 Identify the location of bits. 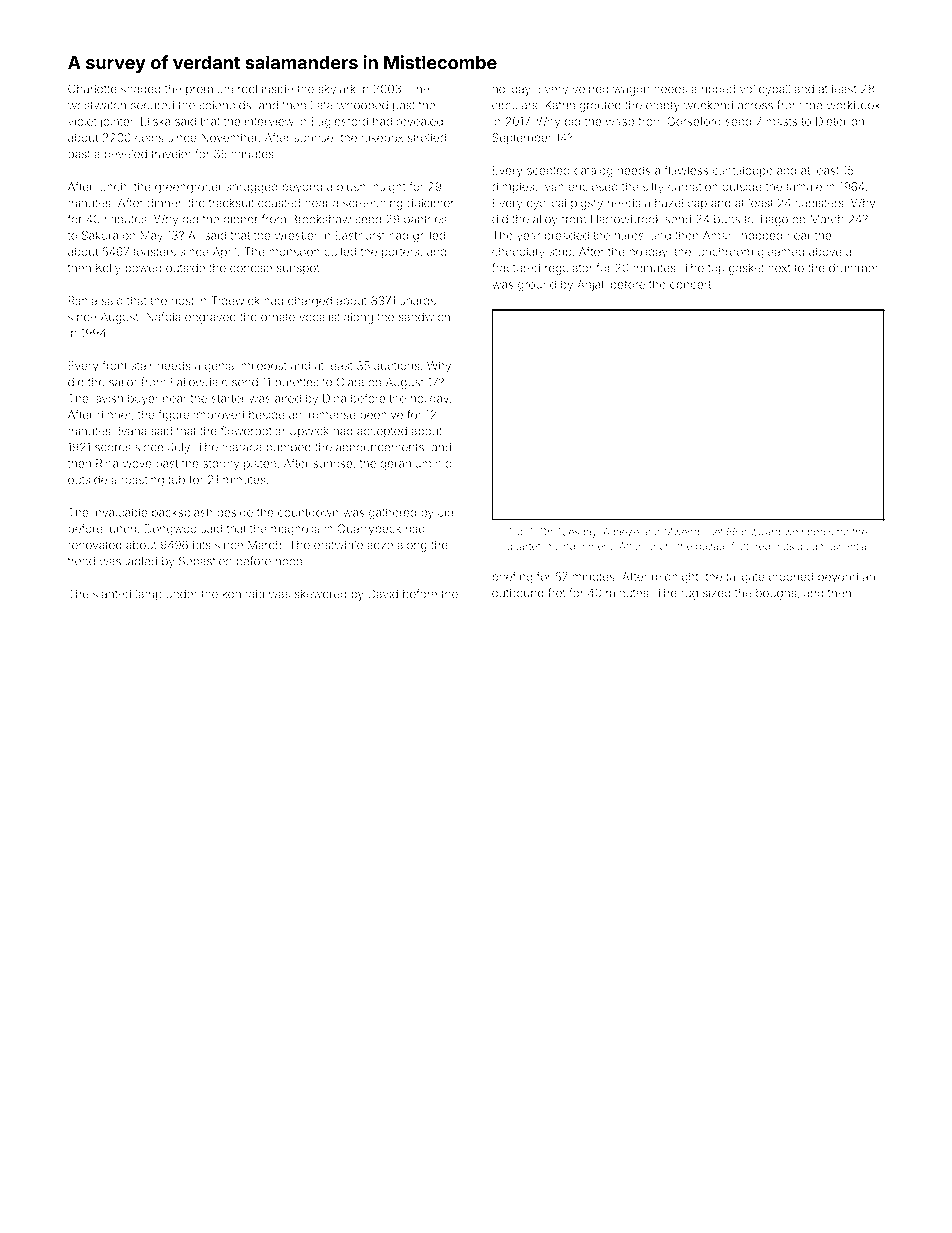
(202, 545).
